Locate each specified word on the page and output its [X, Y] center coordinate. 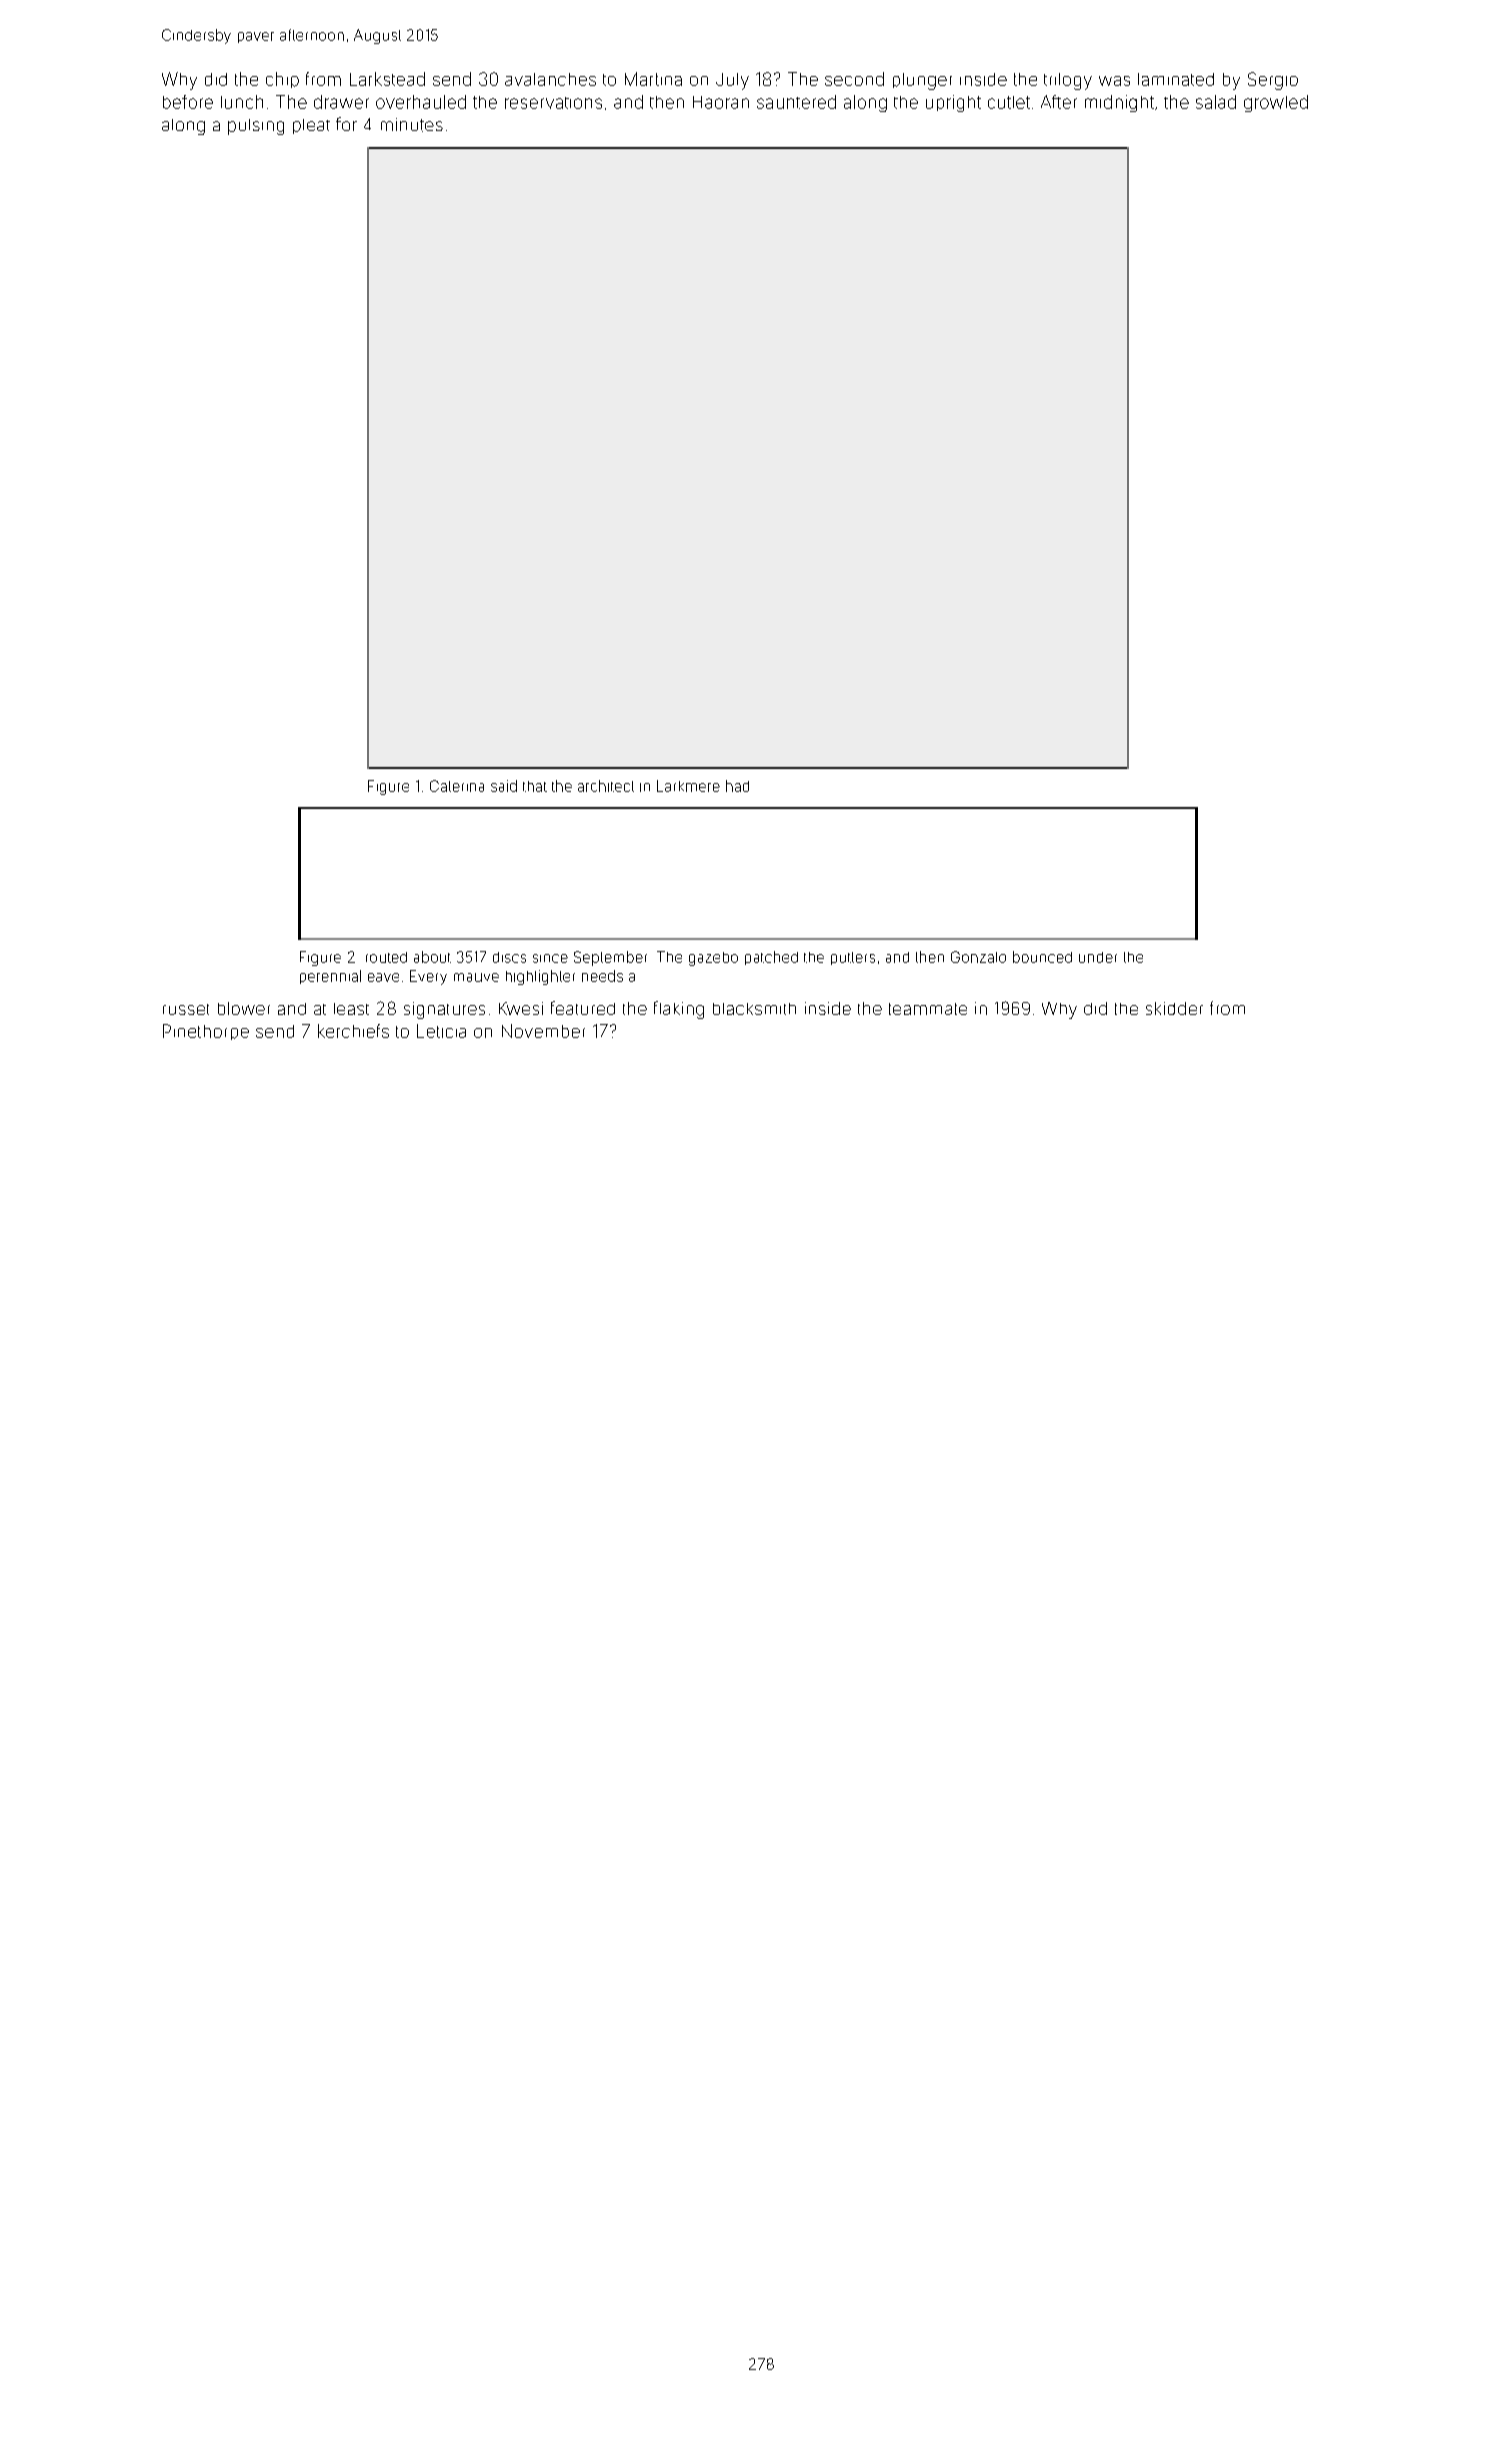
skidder [1174, 1008]
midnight [1119, 103]
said [504, 786]
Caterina [457, 786]
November [543, 1031]
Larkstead [387, 79]
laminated [1176, 79]
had [737, 786]
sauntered [796, 102]
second [854, 79]
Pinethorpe [206, 1032]
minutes [412, 125]
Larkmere [688, 786]
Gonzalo [978, 957]
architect [606, 786]
